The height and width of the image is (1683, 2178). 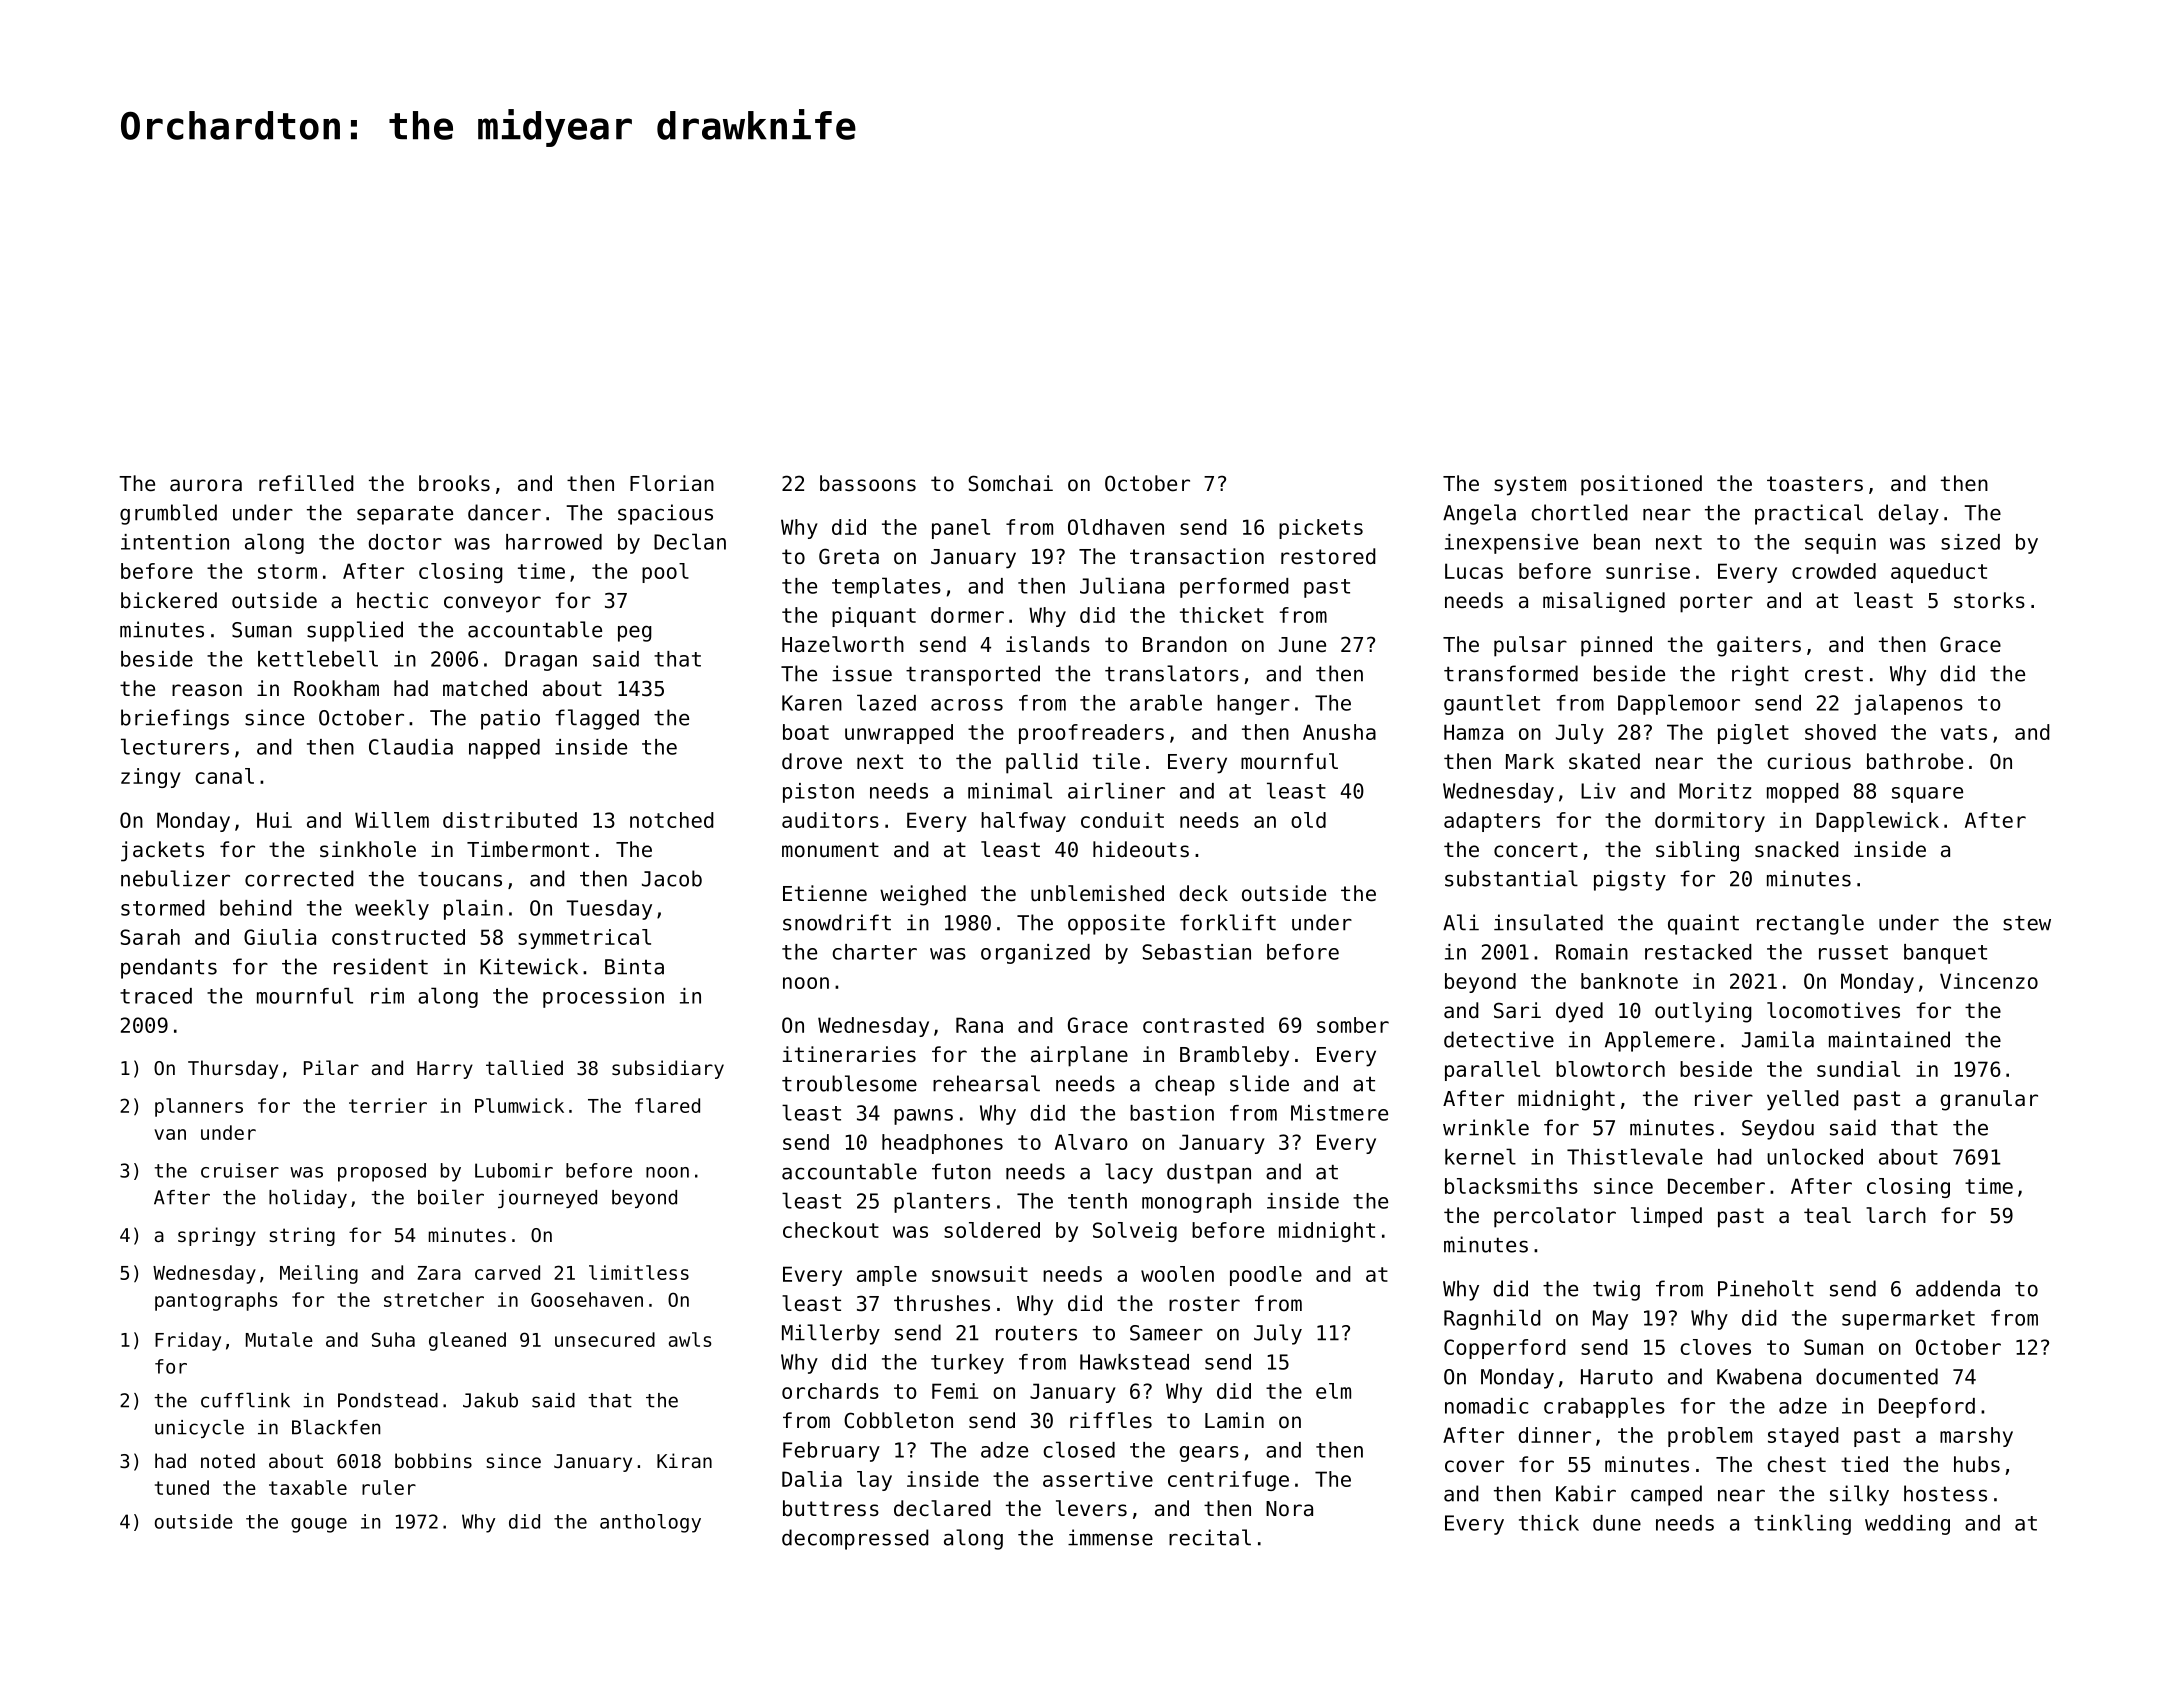 I want to click on pawns, so click(x=923, y=1117).
